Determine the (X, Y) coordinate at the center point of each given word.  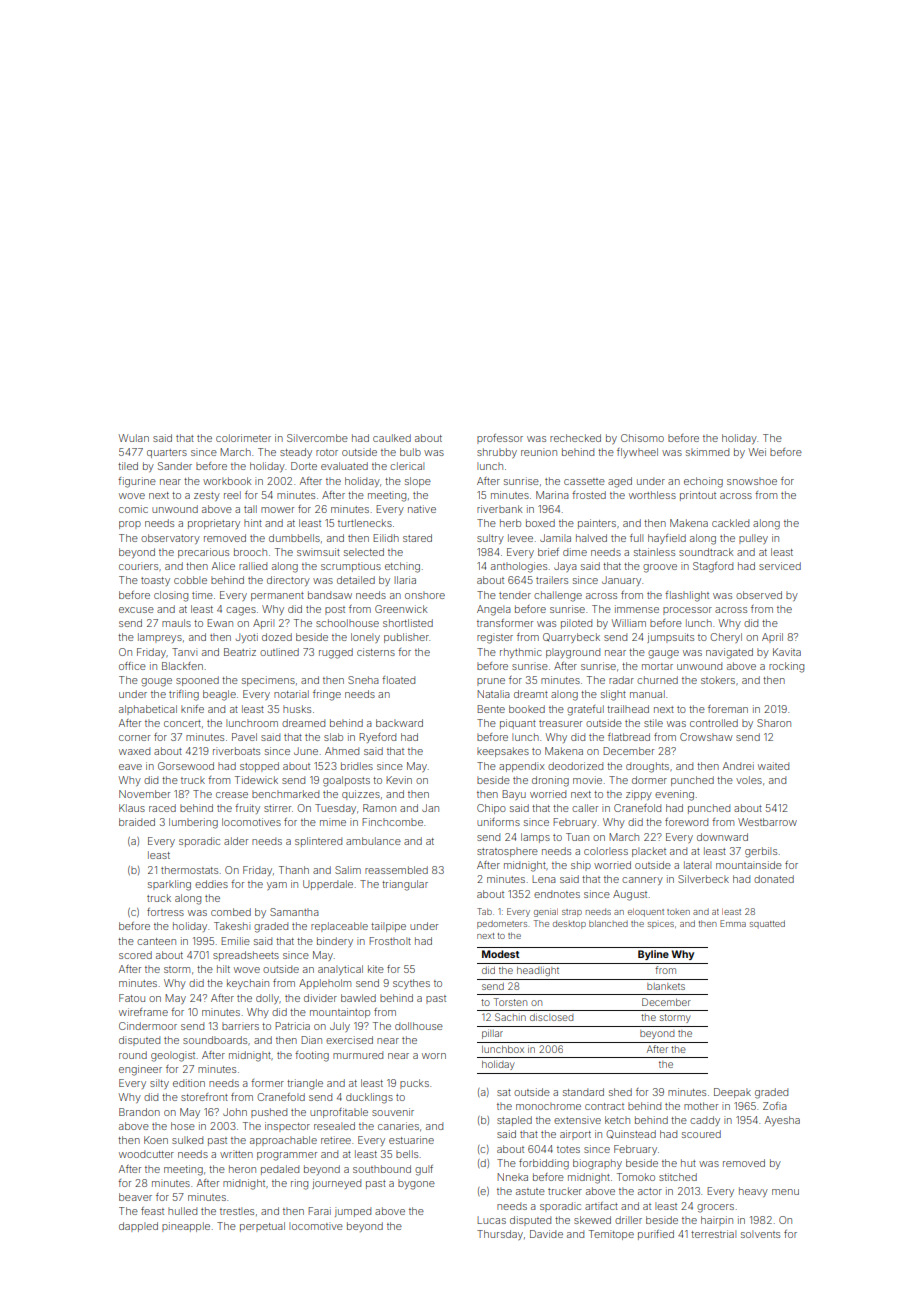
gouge (156, 682)
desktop (569, 924)
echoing (703, 482)
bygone (416, 1184)
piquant (518, 724)
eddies (211, 884)
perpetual (262, 1227)
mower (277, 510)
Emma (733, 923)
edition (189, 1083)
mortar (657, 666)
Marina (552, 495)
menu (785, 1192)
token (678, 912)
